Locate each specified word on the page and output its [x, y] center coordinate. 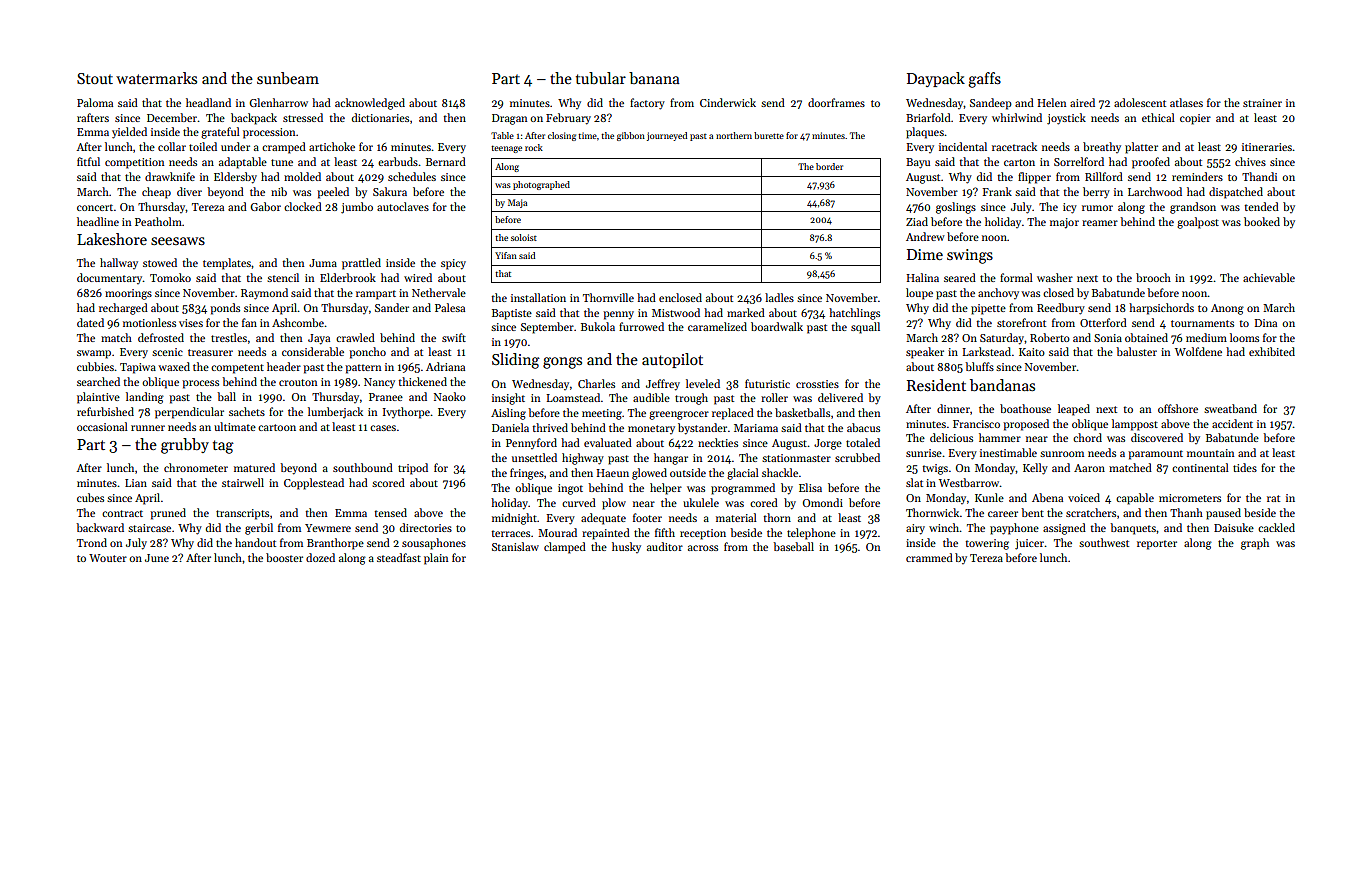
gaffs [984, 80]
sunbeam [288, 78]
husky [626, 547]
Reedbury [1061, 309]
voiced [1084, 497]
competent [237, 369]
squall [865, 328]
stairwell [243, 482]
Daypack [936, 79]
